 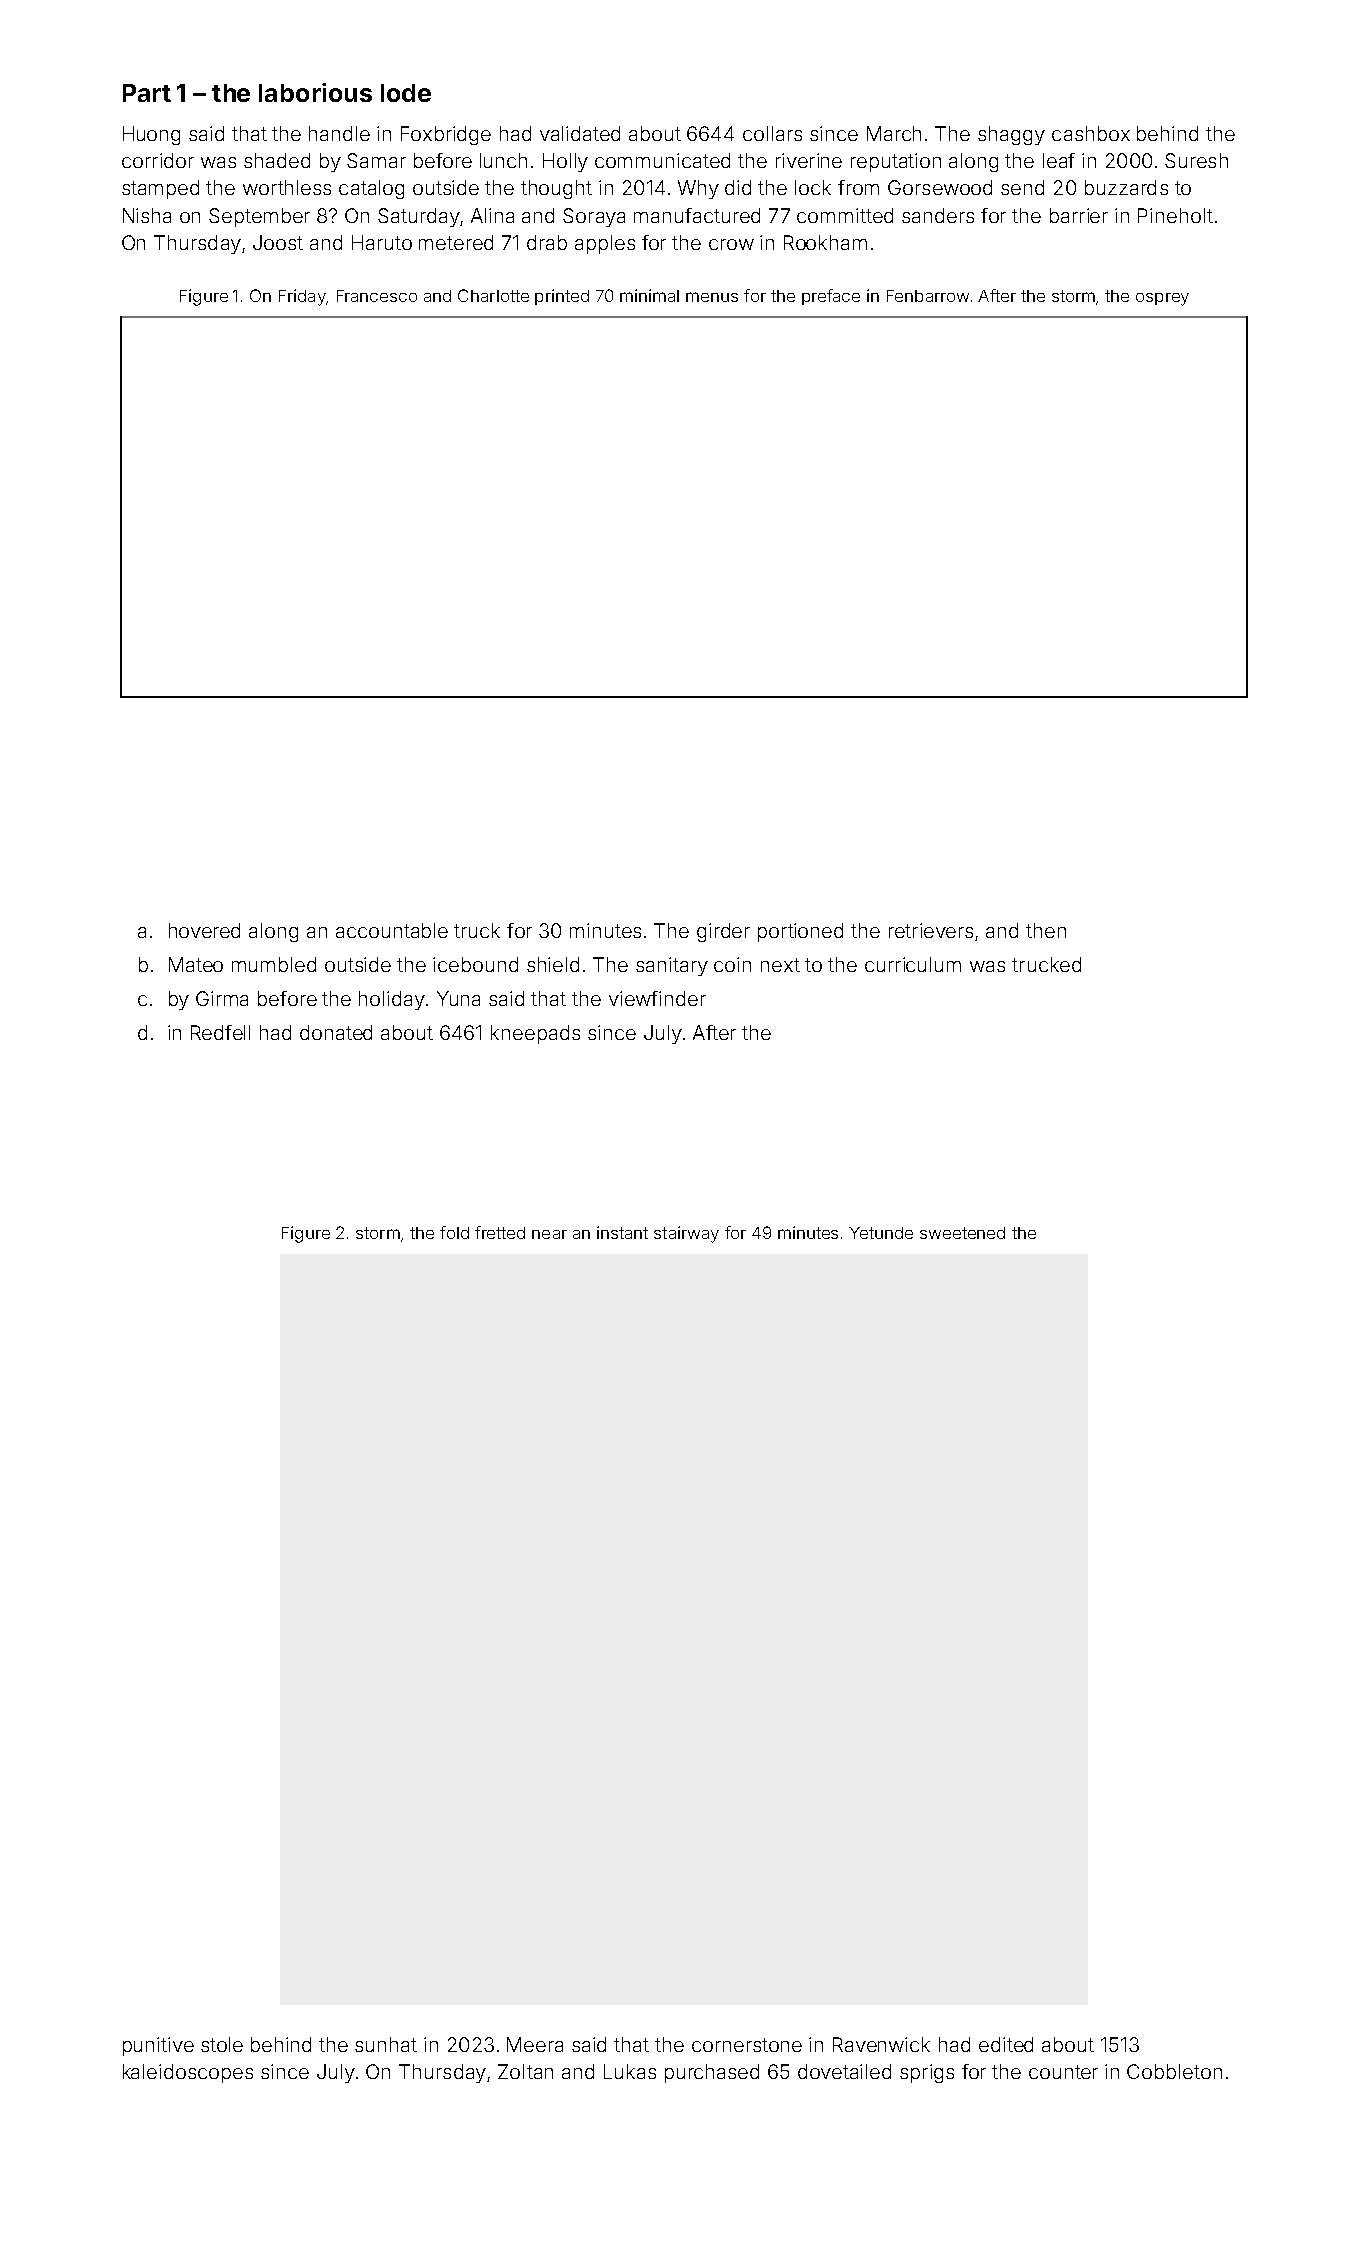 I want to click on near, so click(x=549, y=1234).
